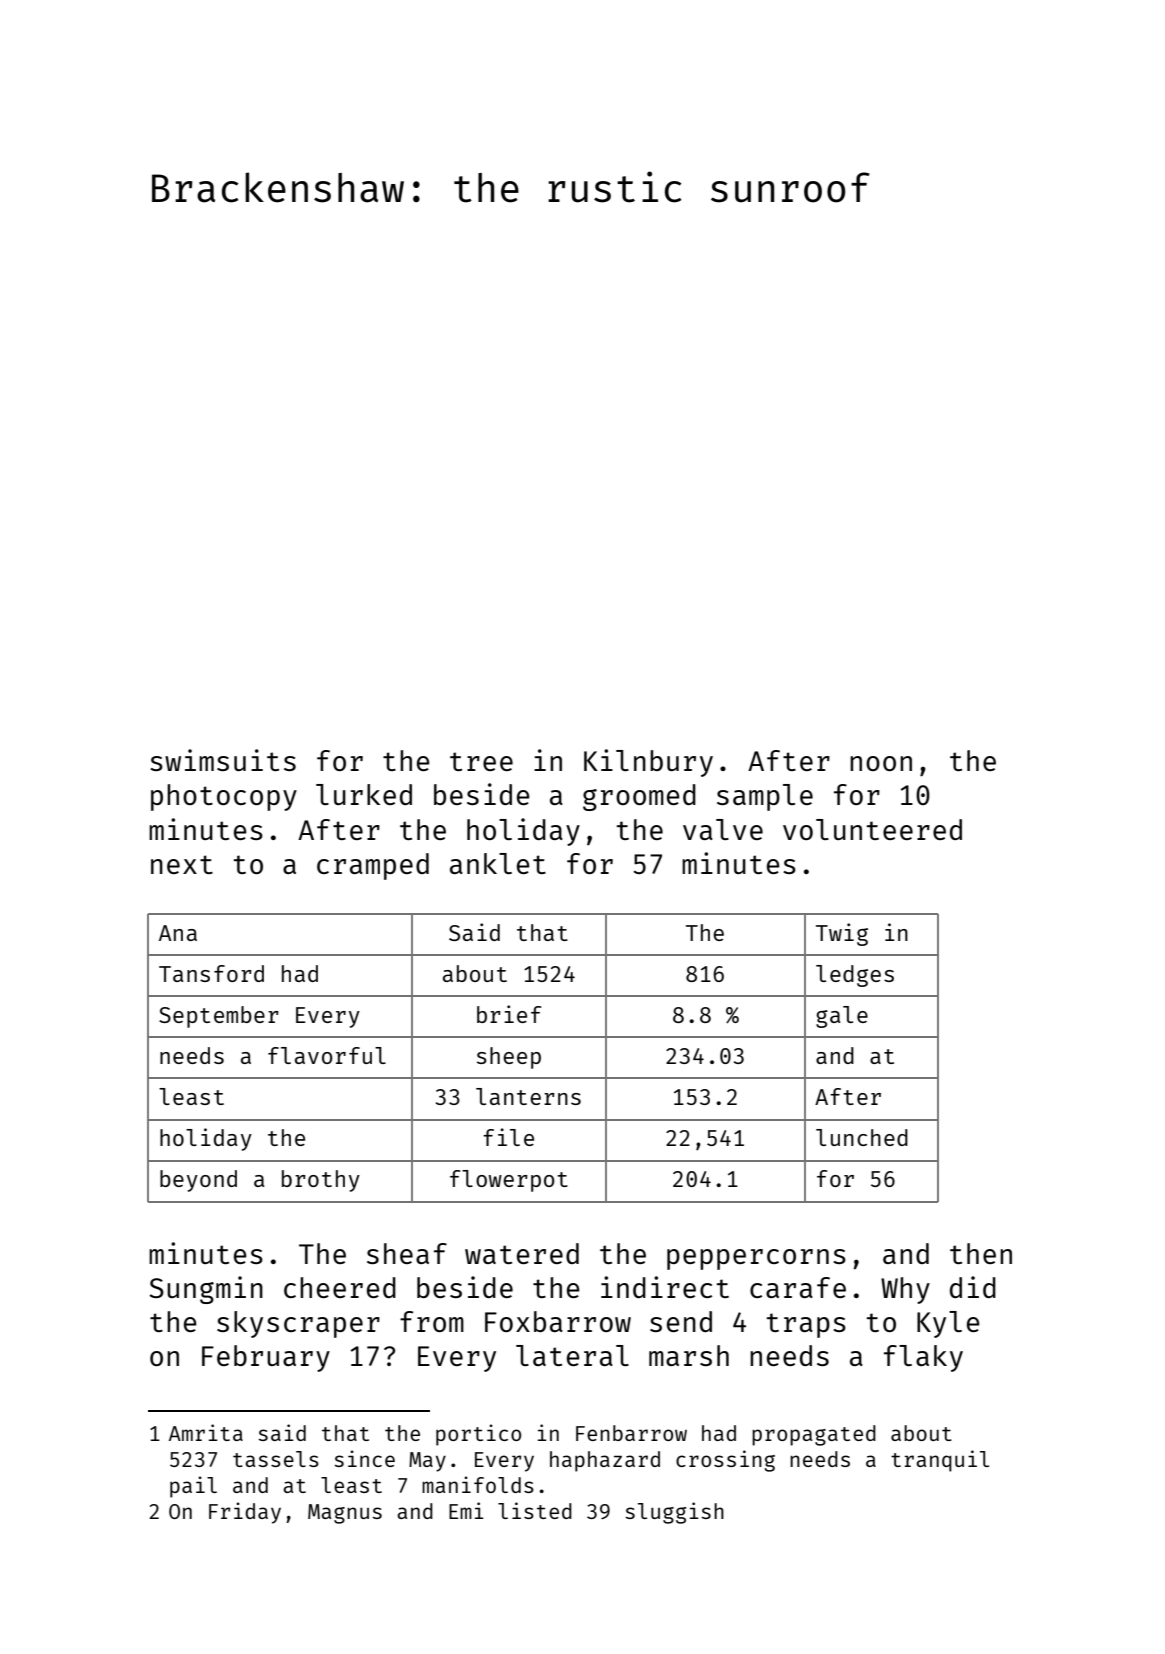  I want to click on lunched, so click(862, 1137).
